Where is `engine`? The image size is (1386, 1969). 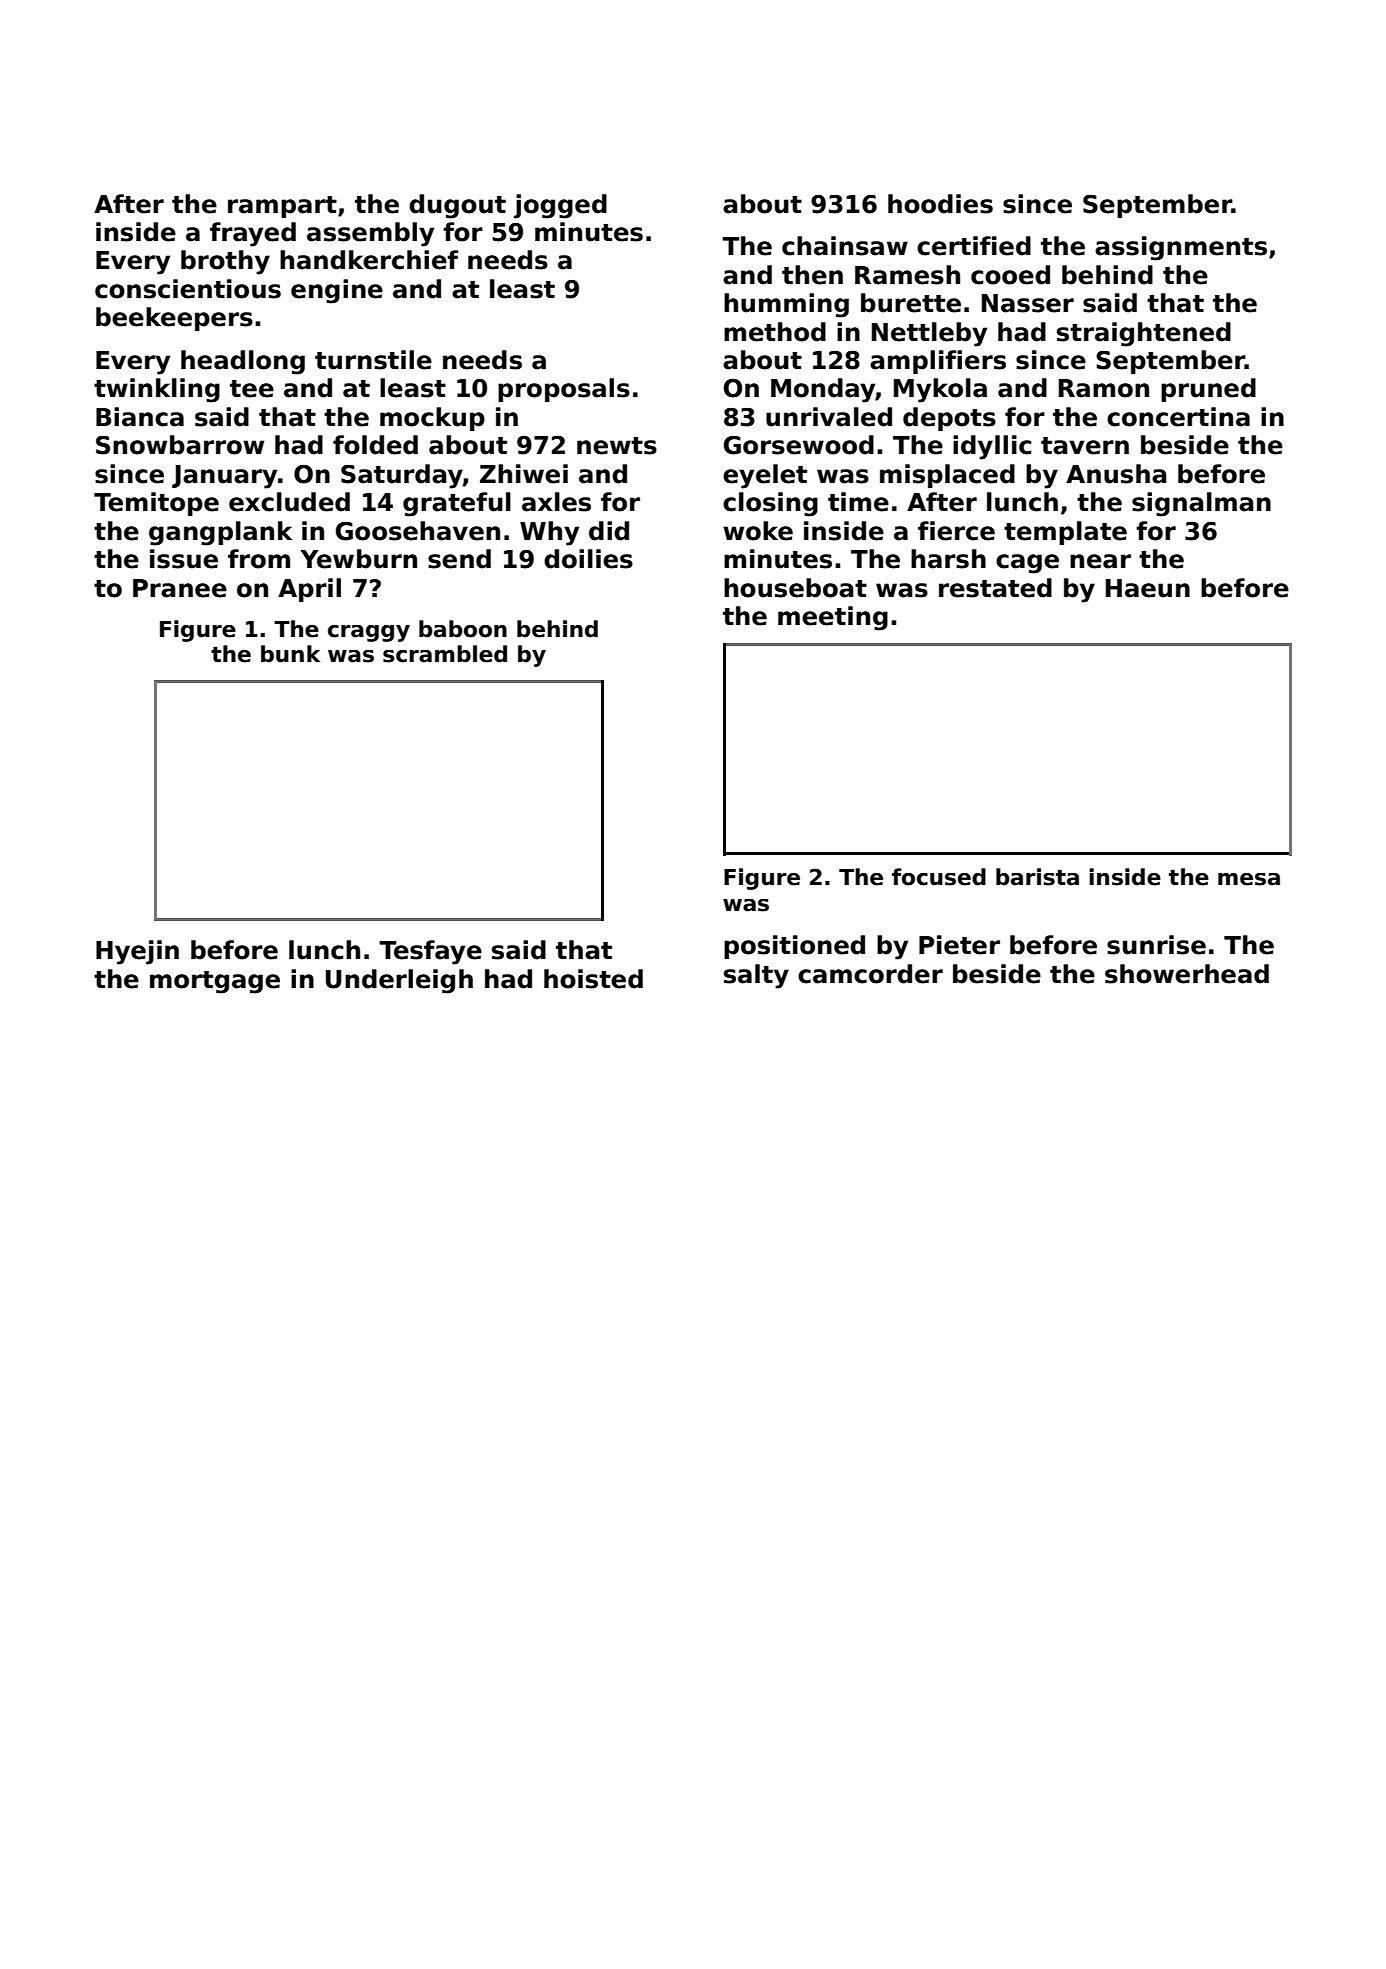
engine is located at coordinates (337, 291).
